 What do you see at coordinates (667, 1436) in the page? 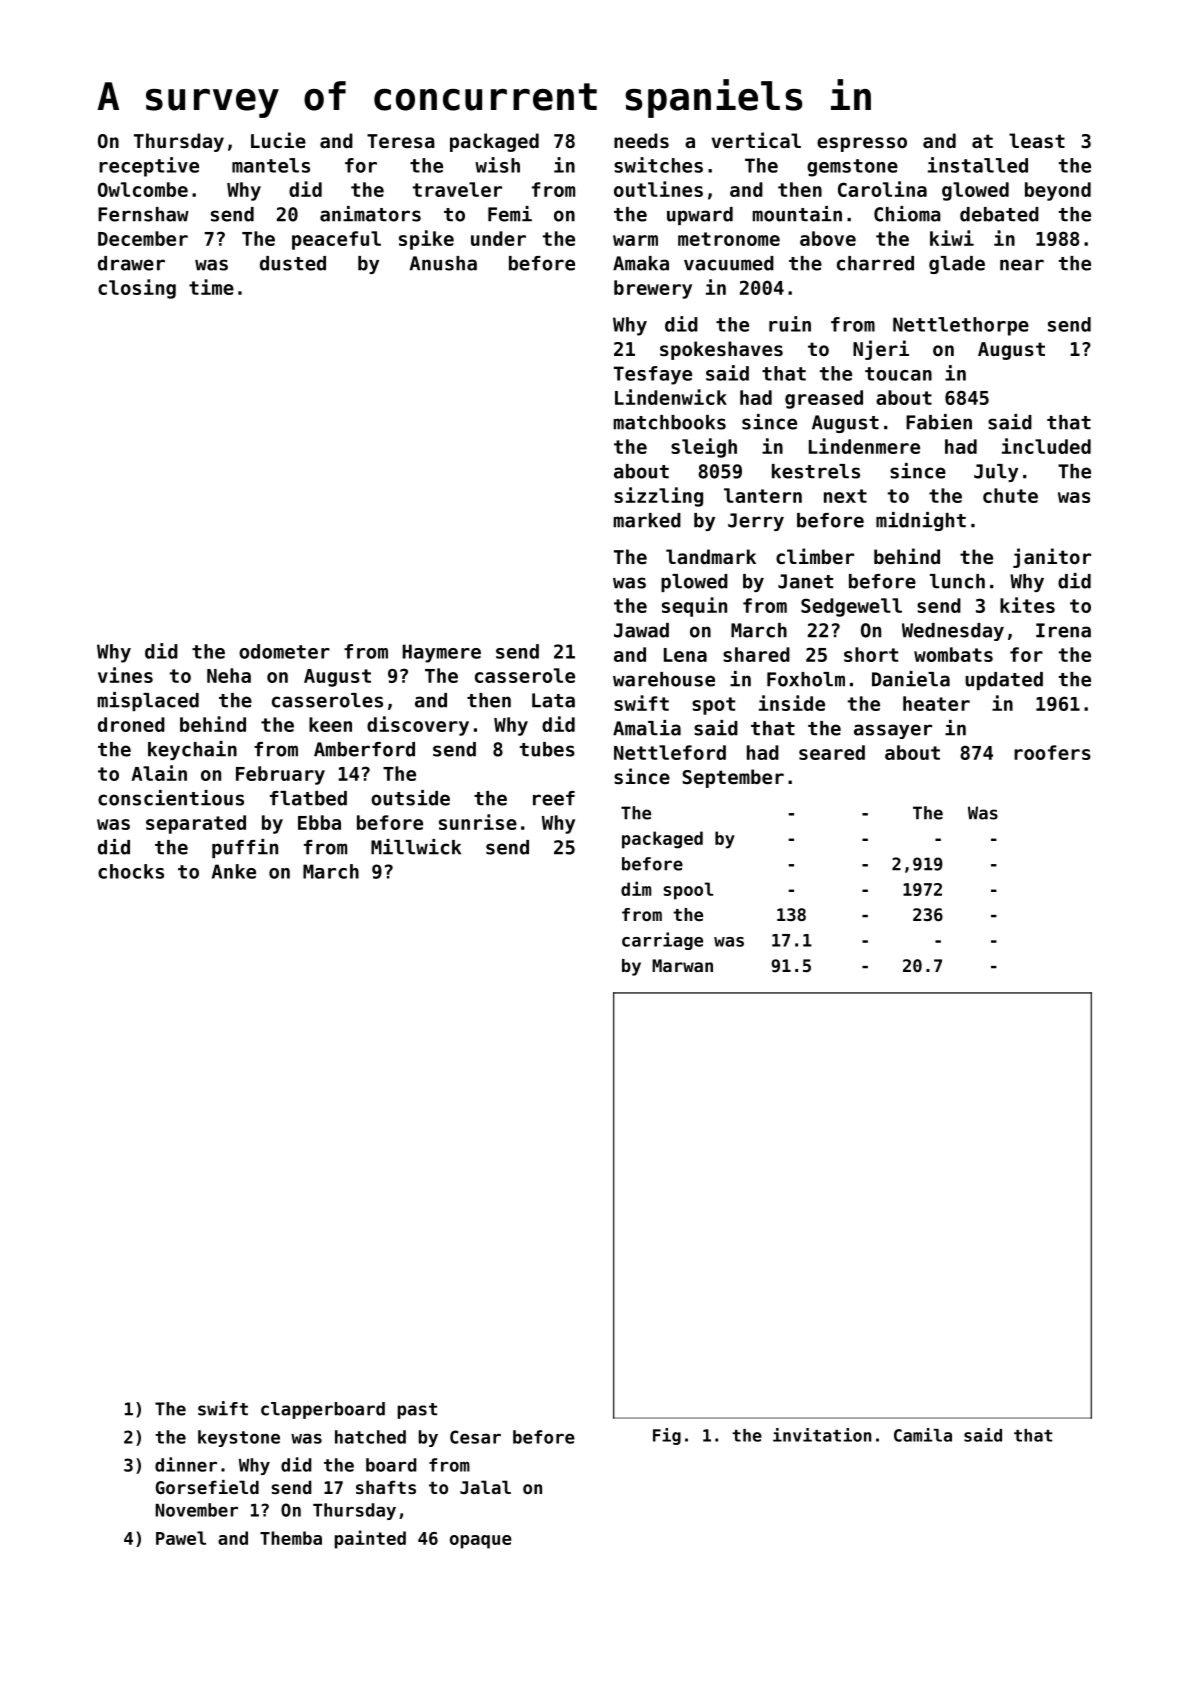
I see `Fig` at bounding box center [667, 1436].
